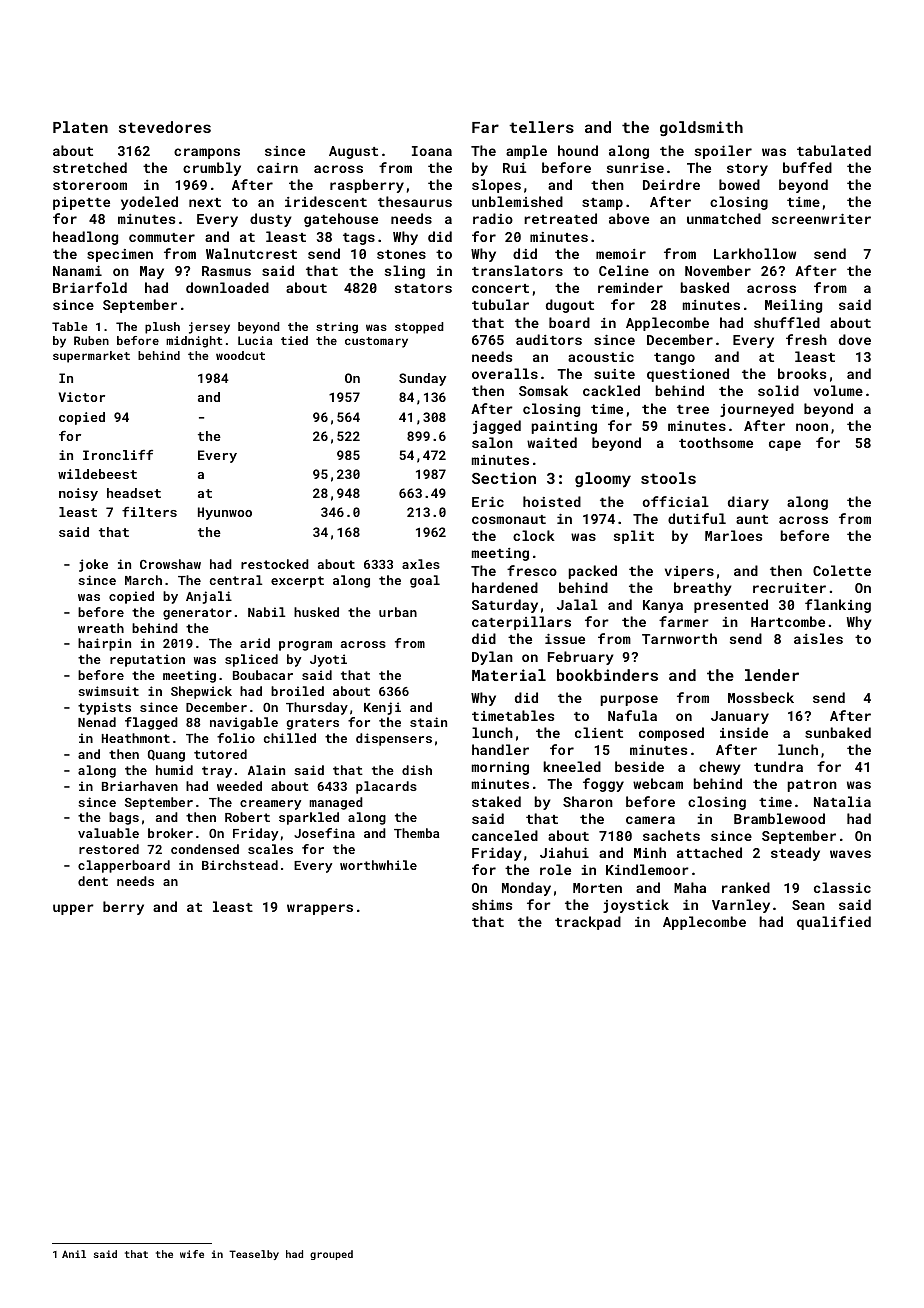  Describe the element at coordinates (723, 152) in the screenshot. I see `spoiler` at that location.
